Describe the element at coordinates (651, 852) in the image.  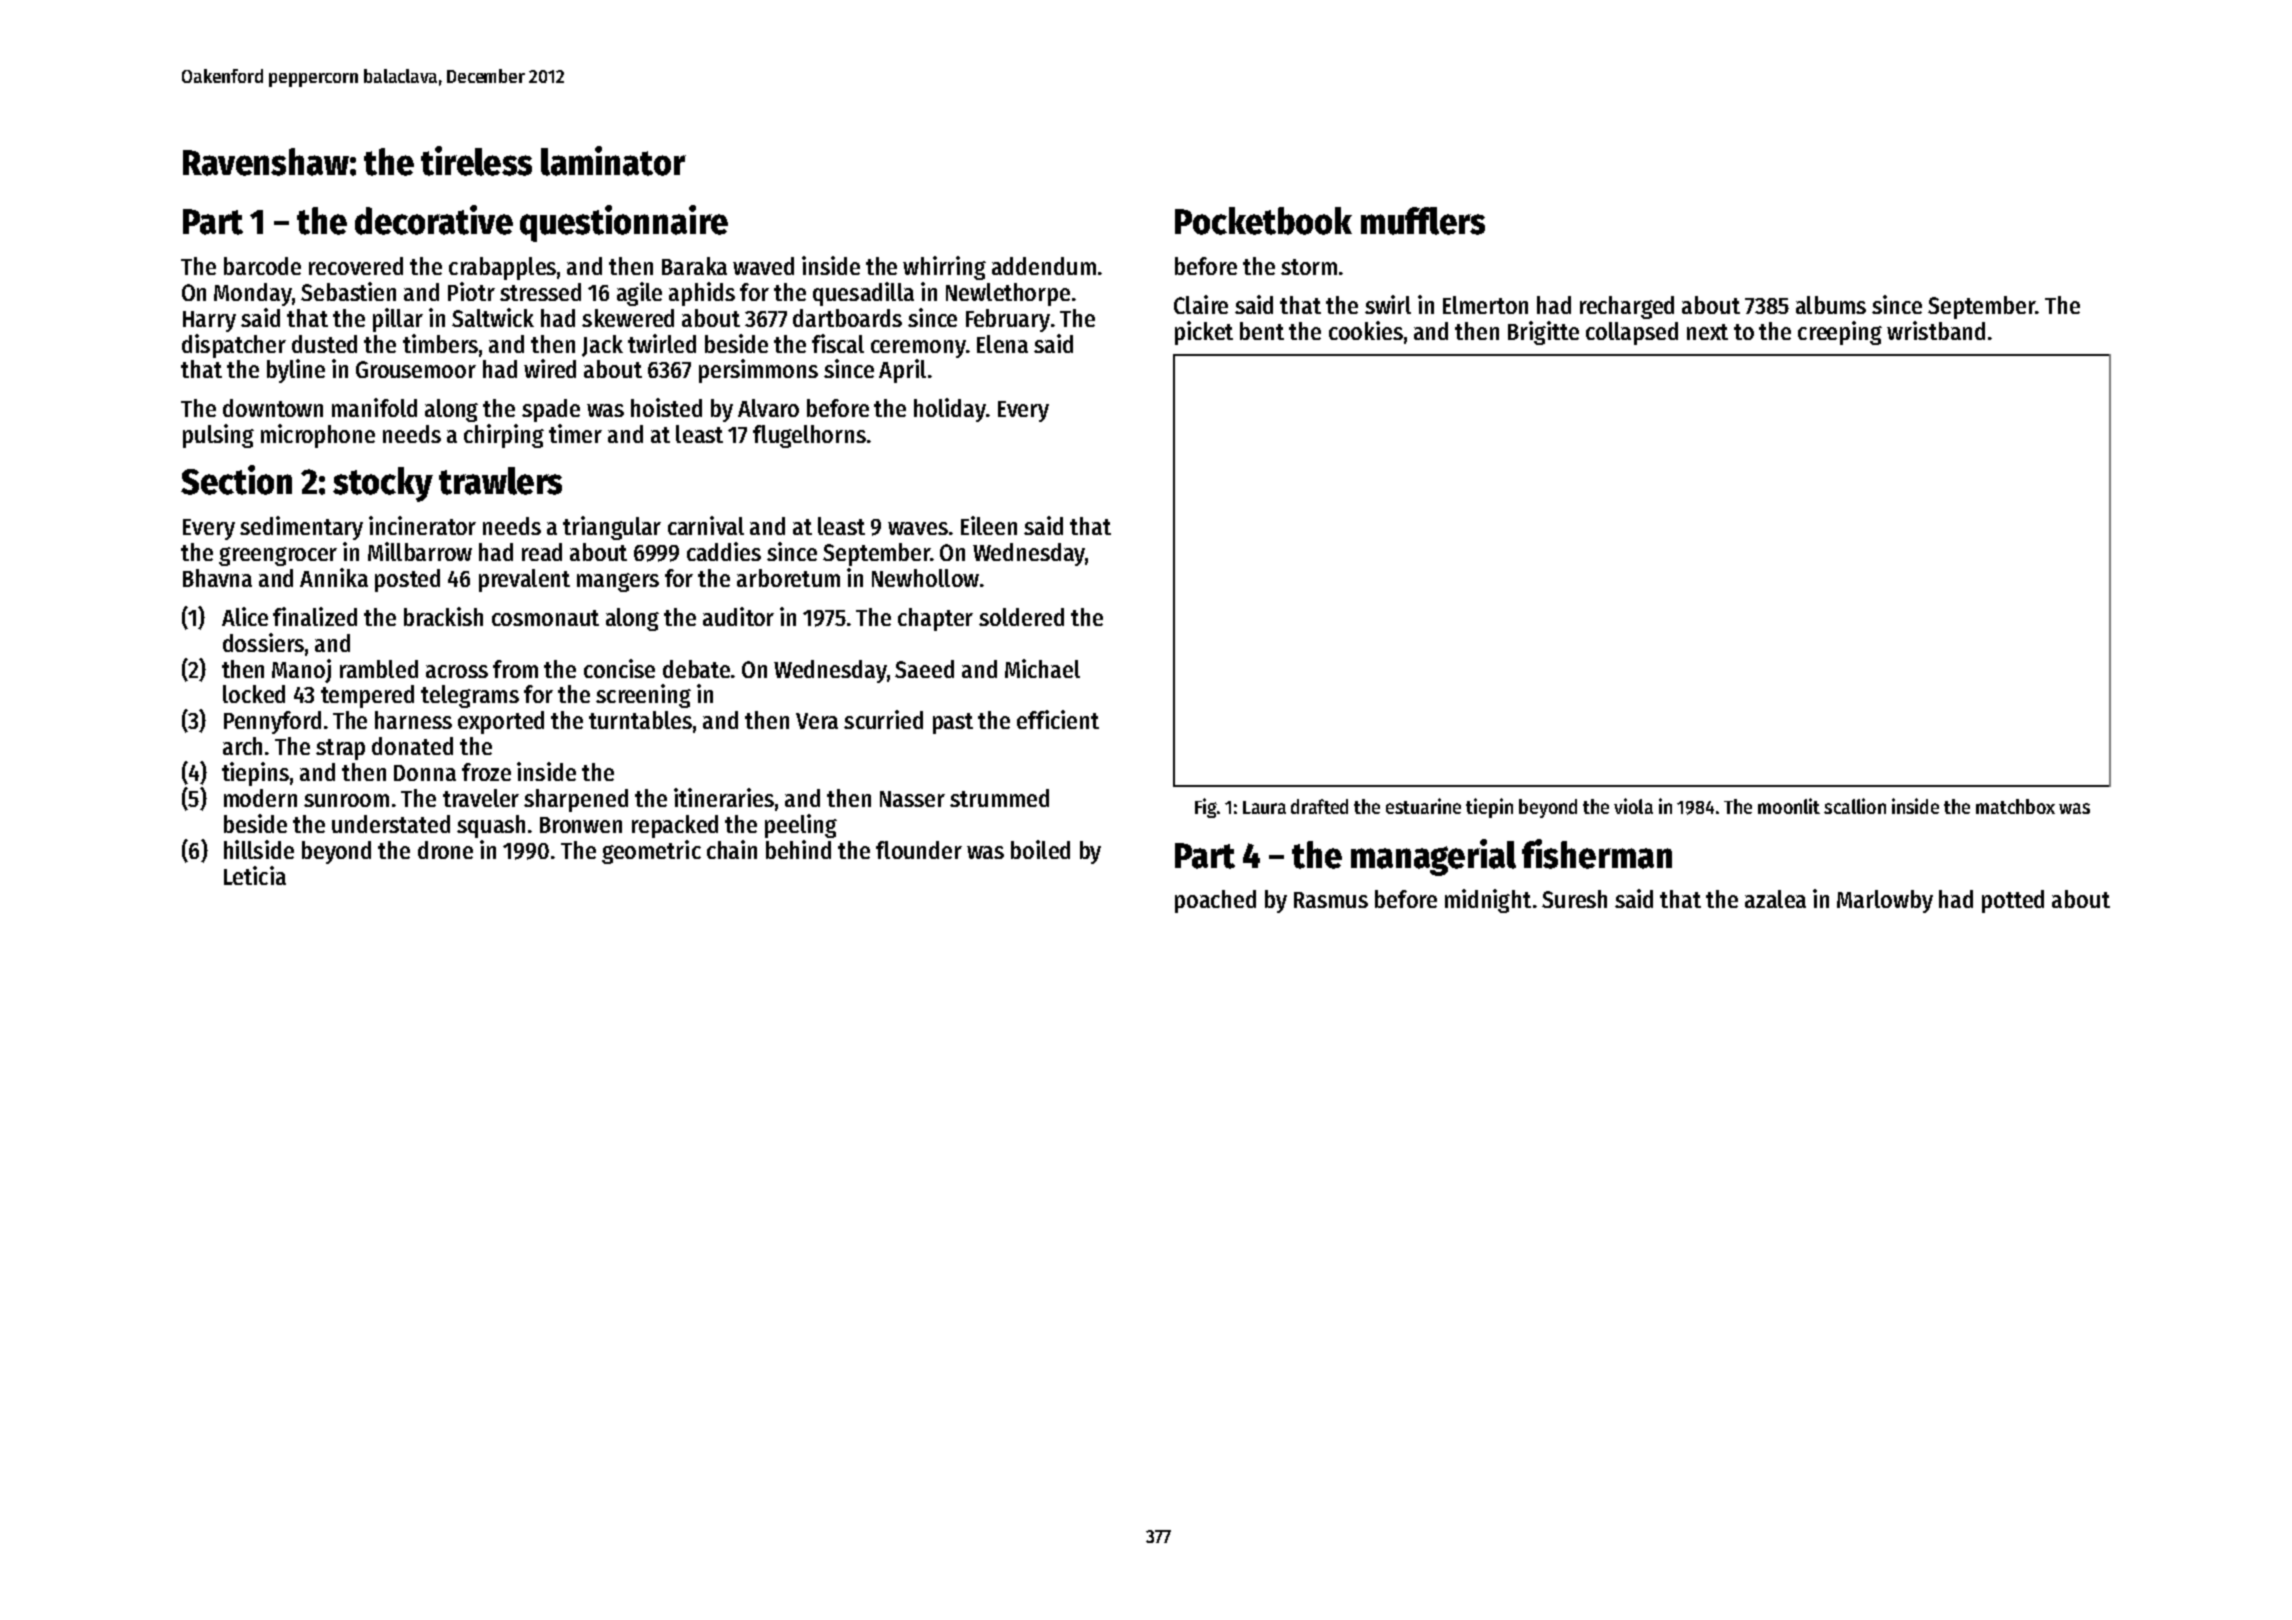
I see `geometric` at that location.
